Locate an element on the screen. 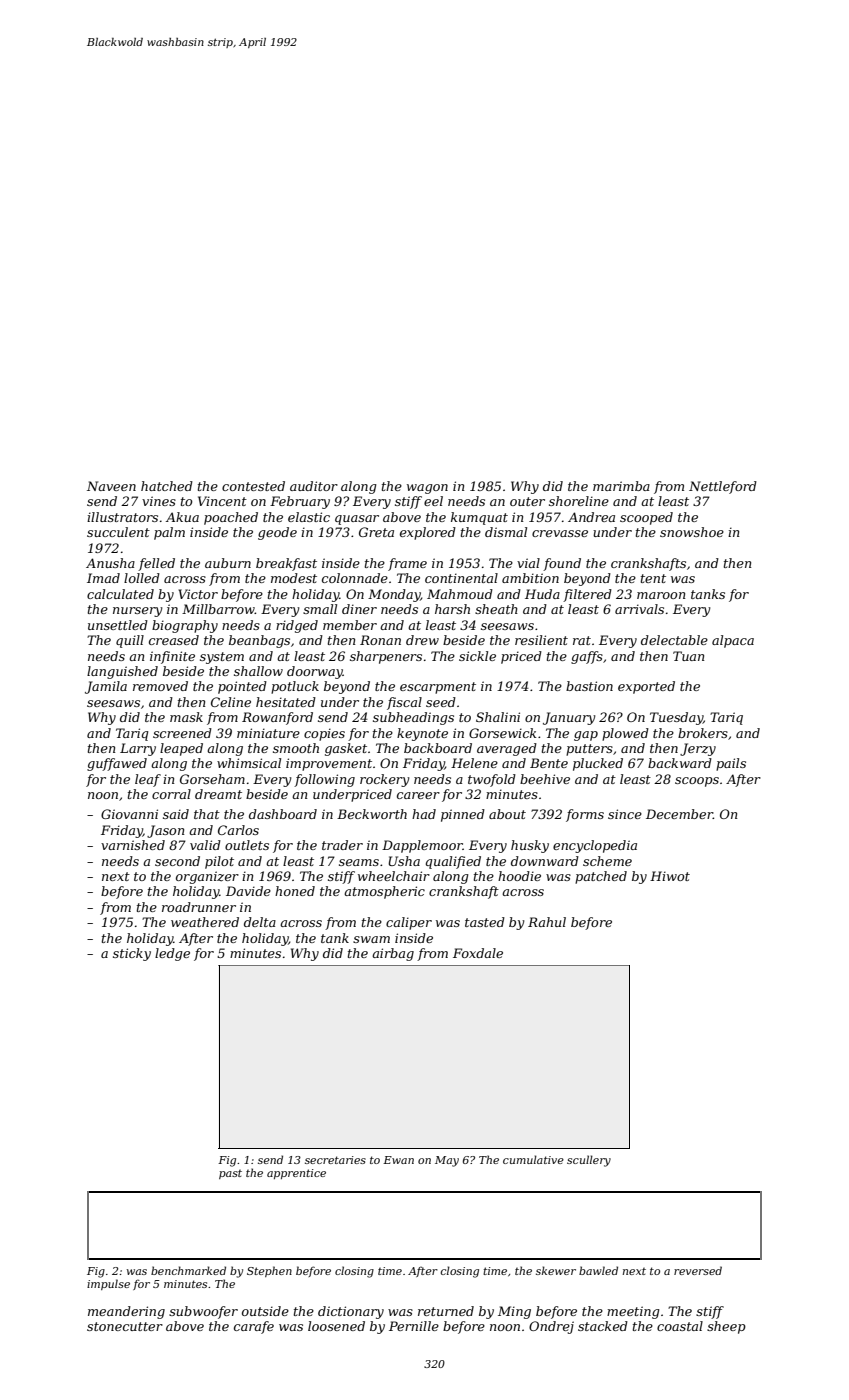  Stephen is located at coordinates (269, 1271).
